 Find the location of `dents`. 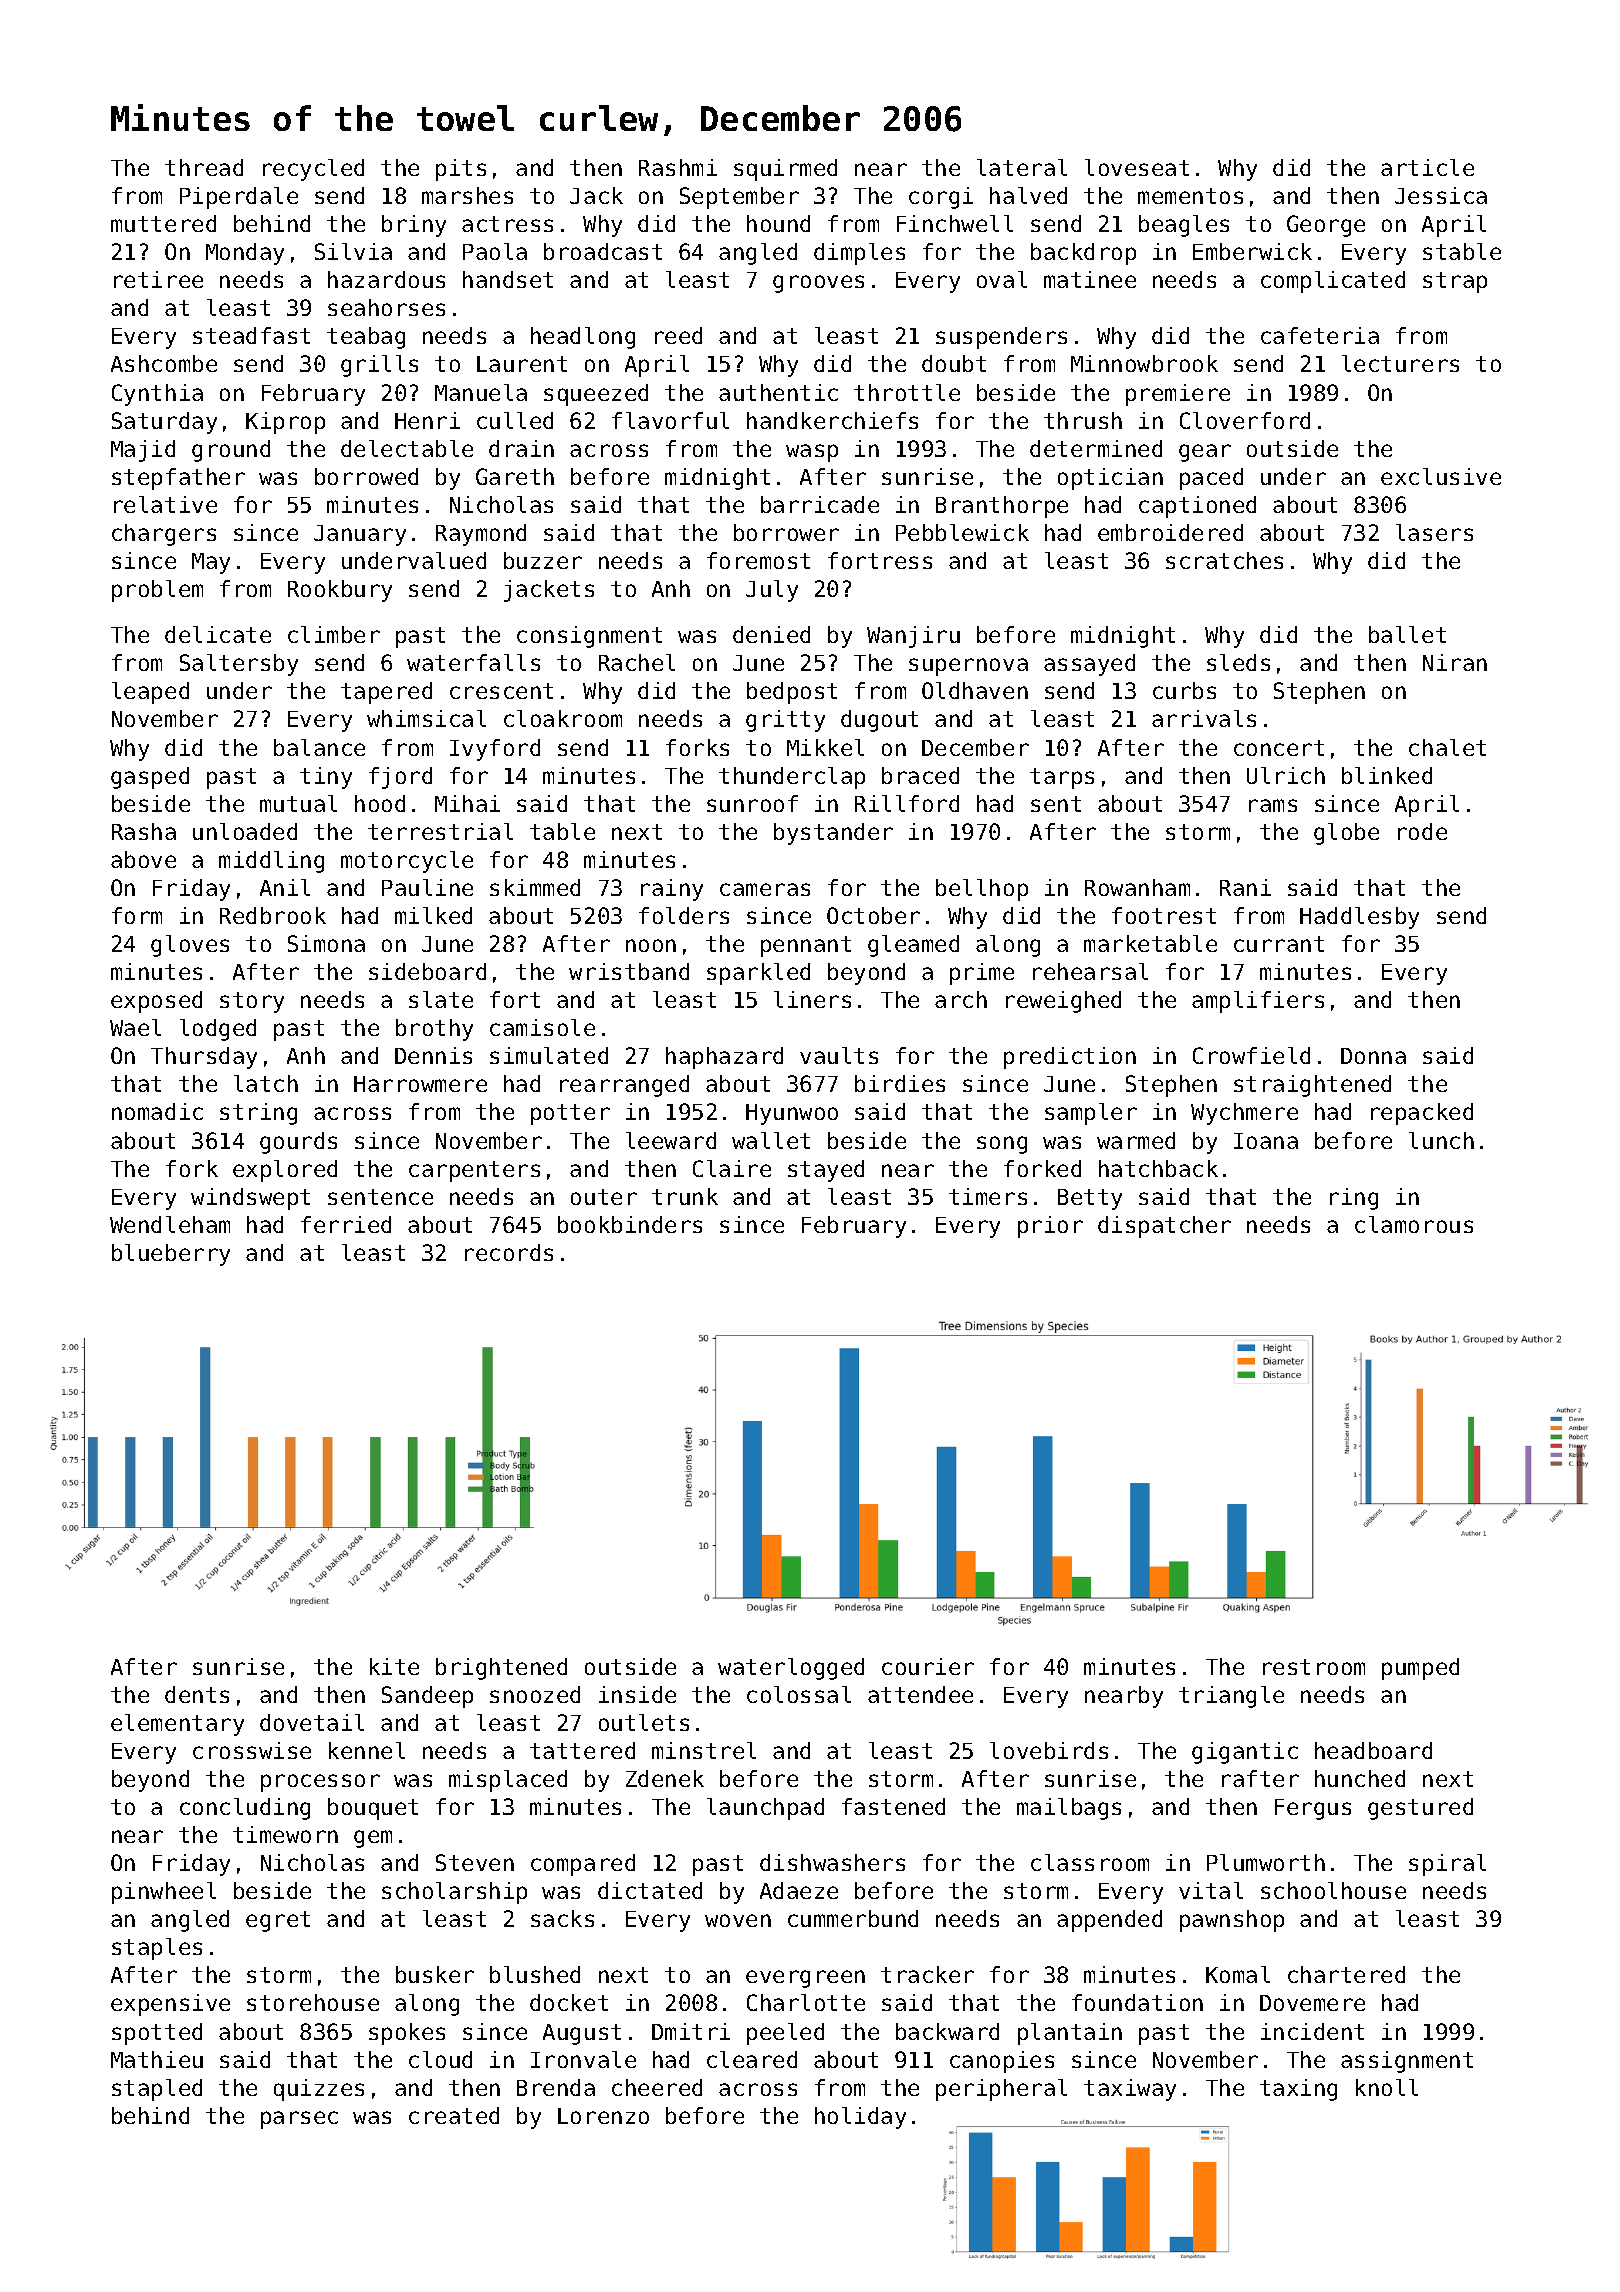

dents is located at coordinates (197, 1694).
